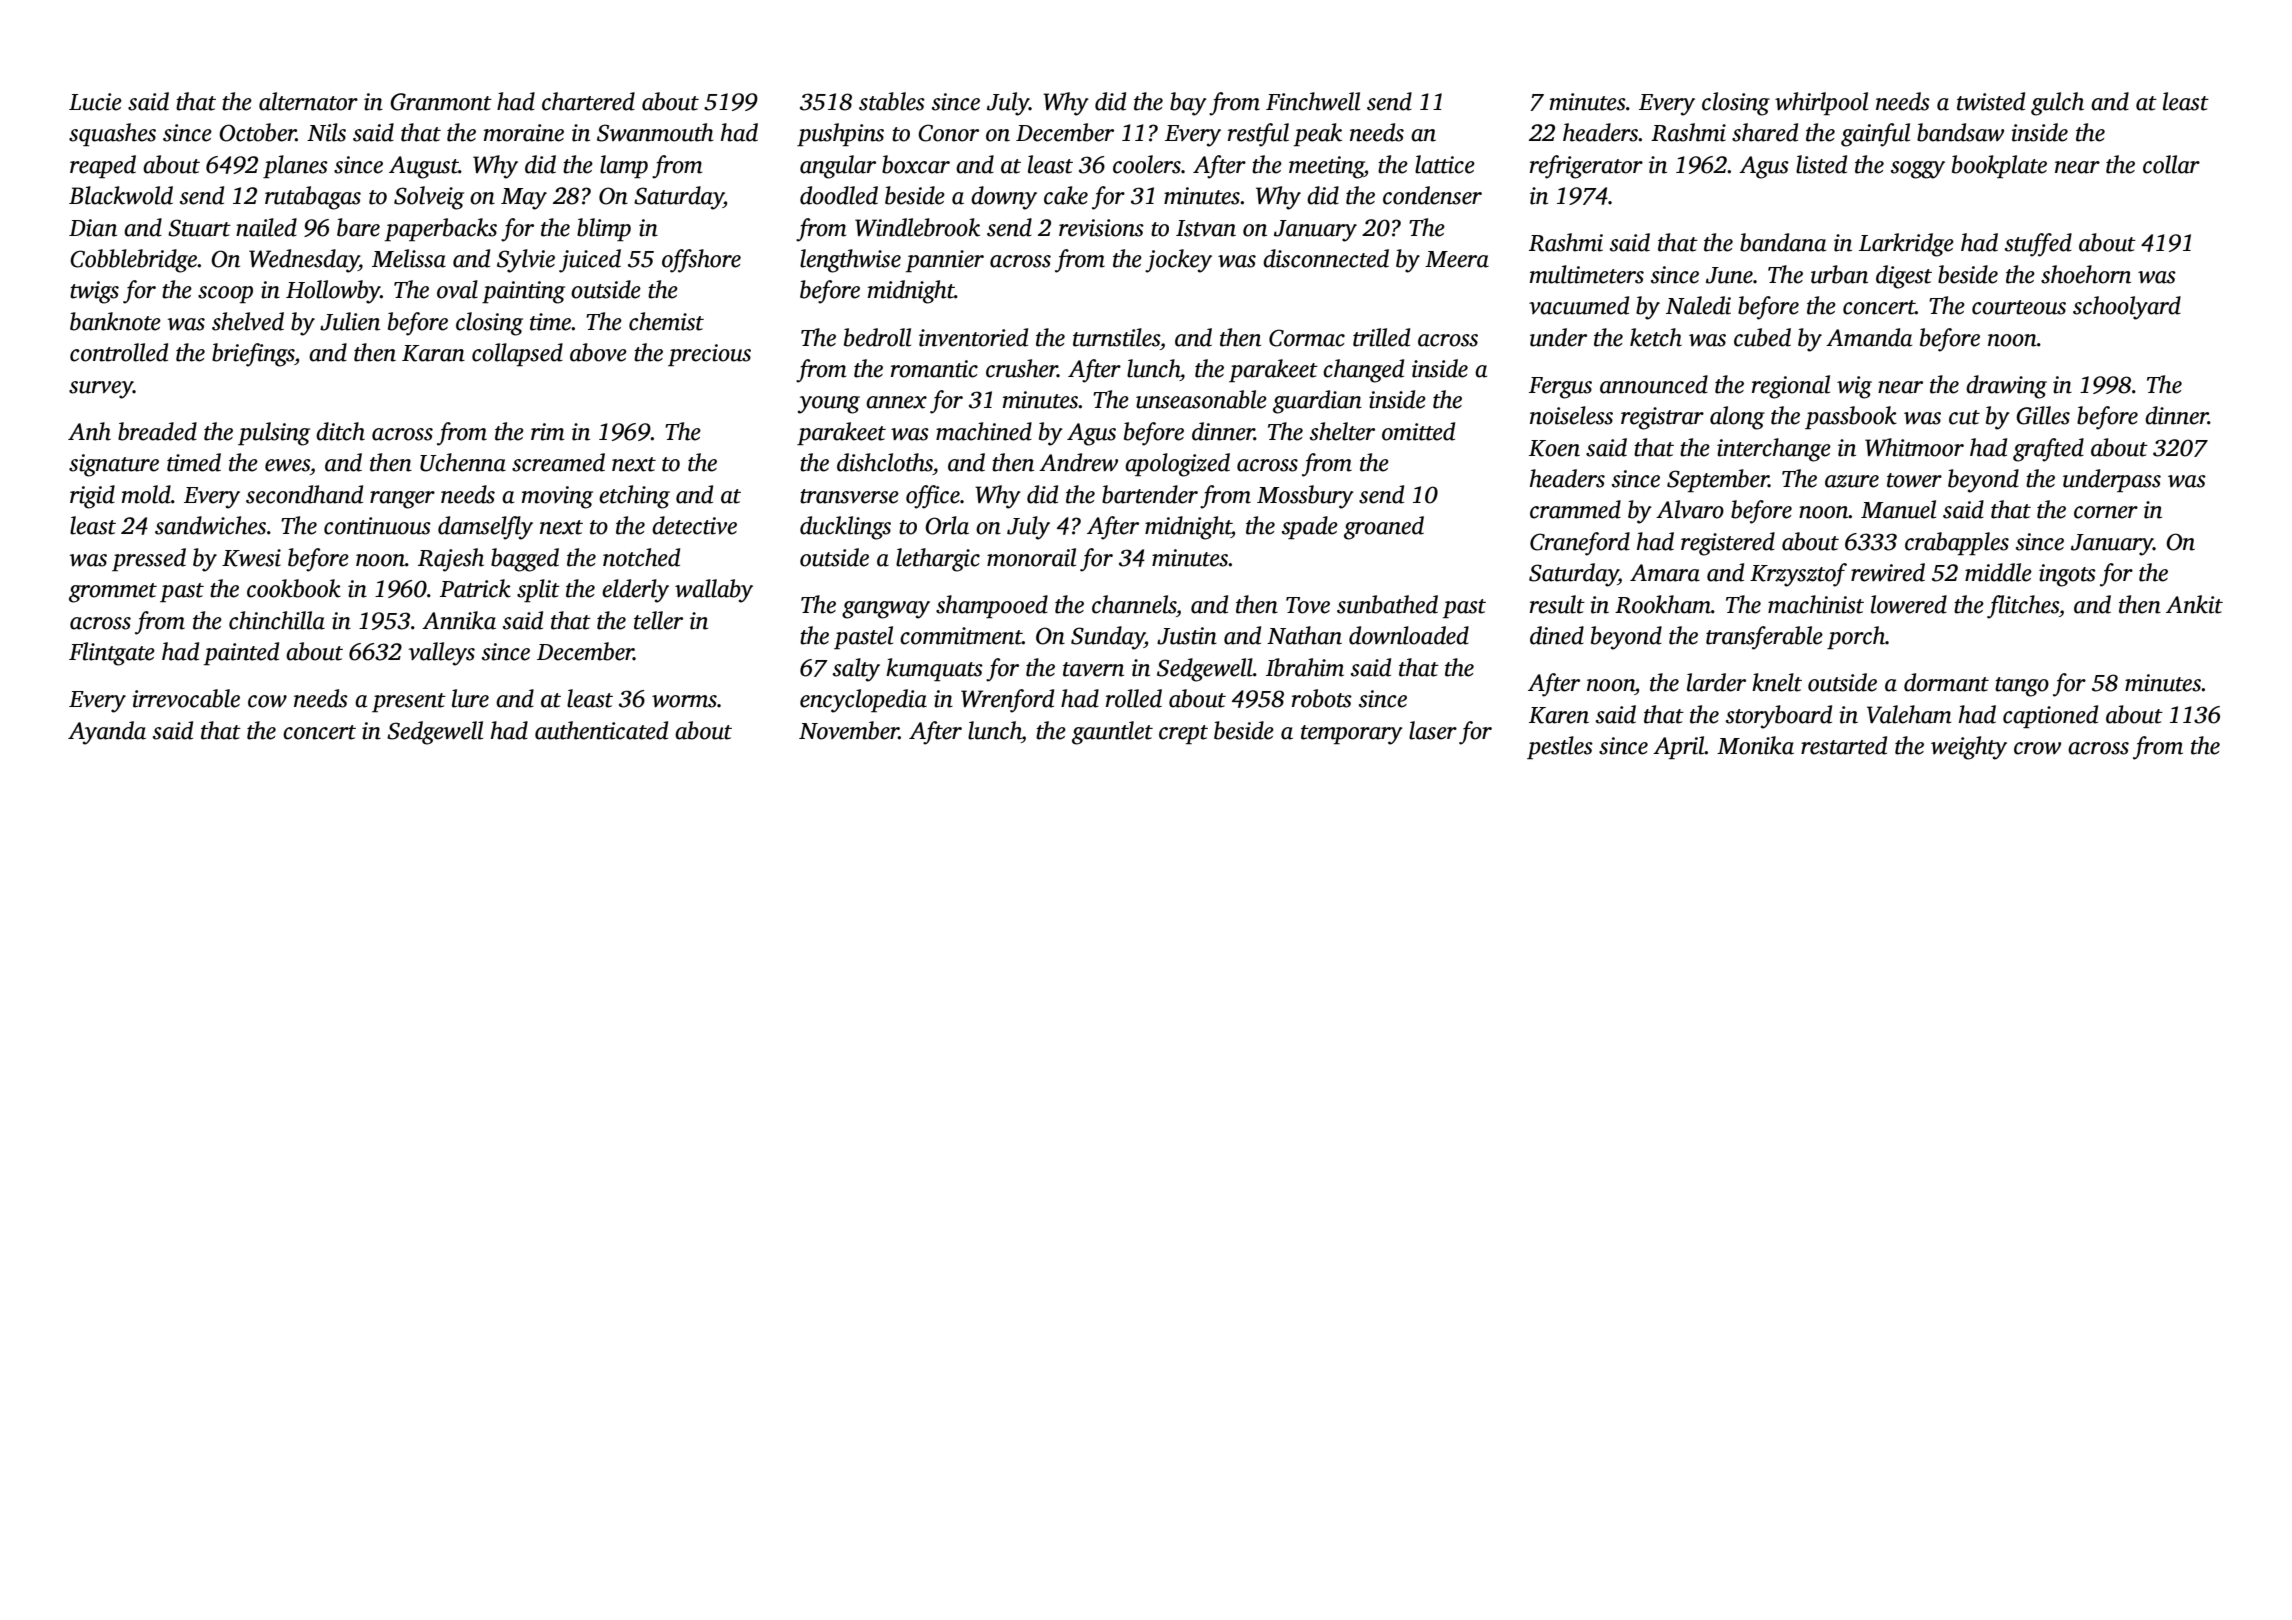  Describe the element at coordinates (1313, 101) in the screenshot. I see `Finchwell` at that location.
